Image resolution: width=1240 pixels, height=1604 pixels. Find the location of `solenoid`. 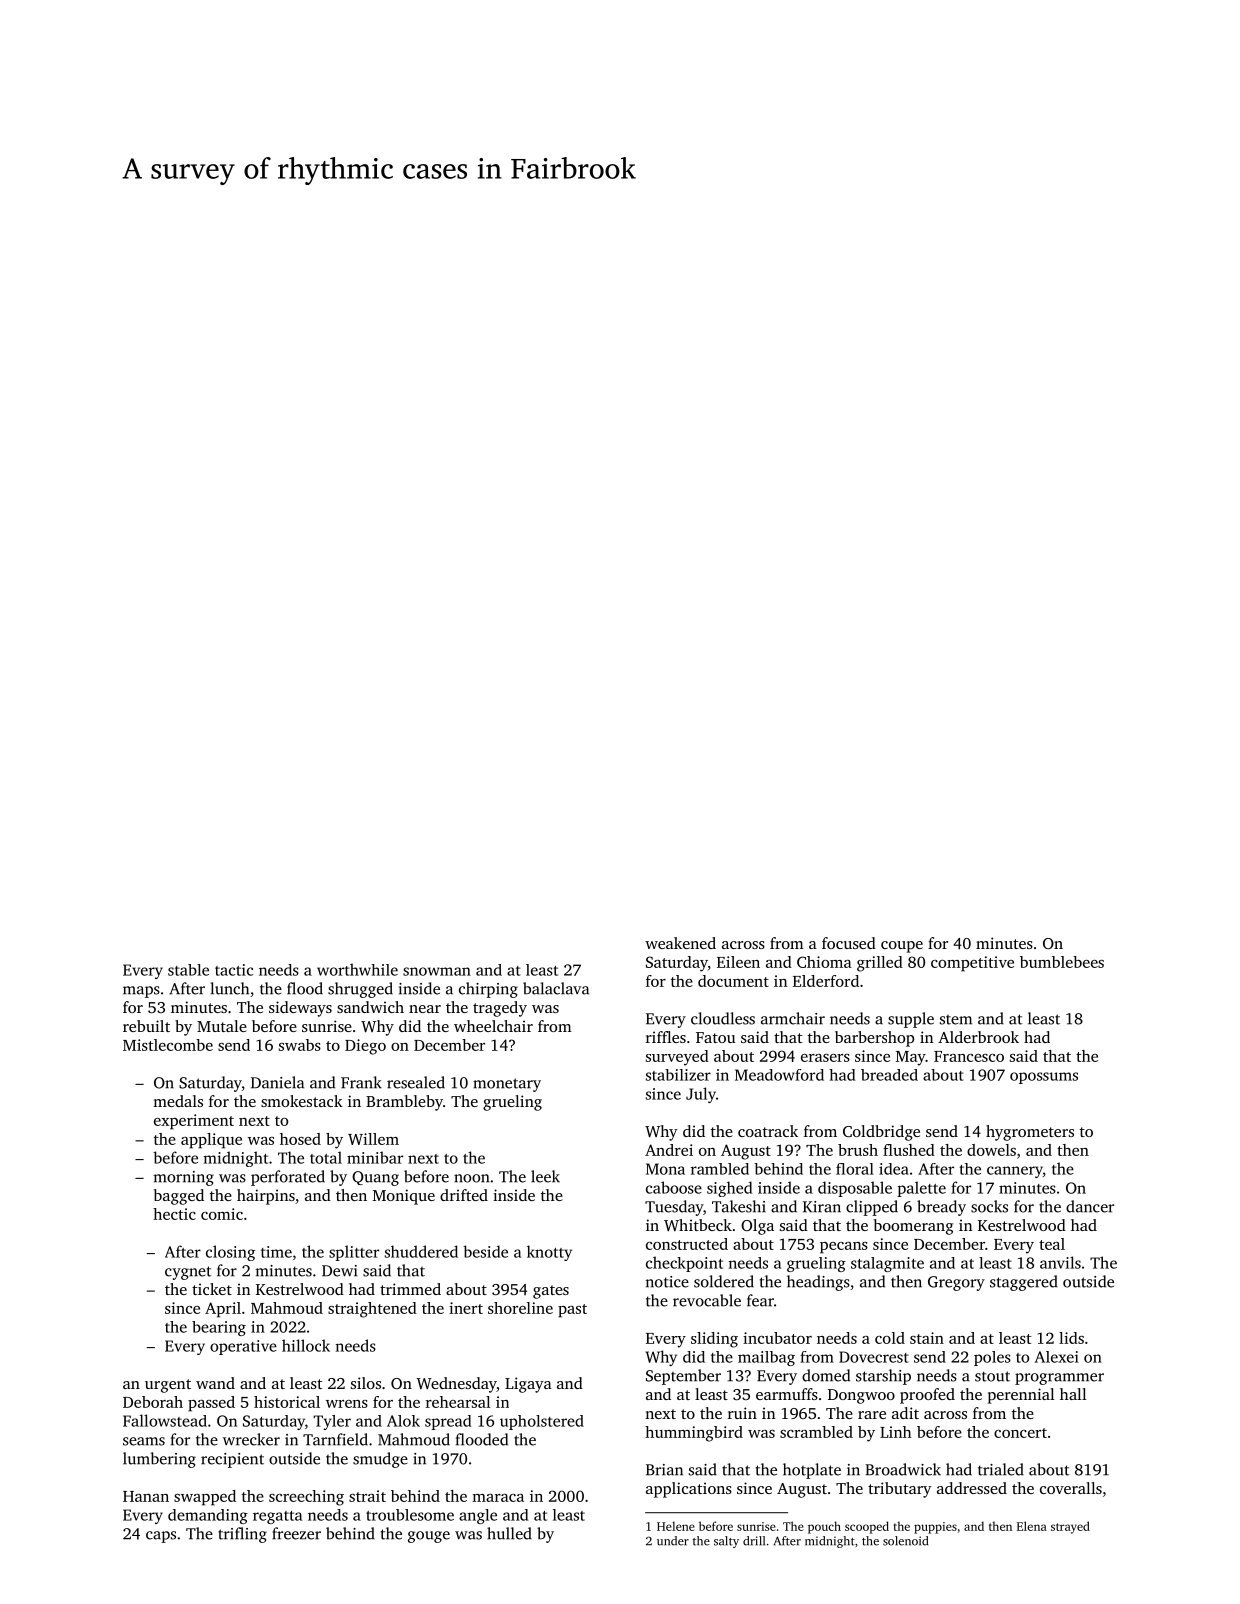

solenoid is located at coordinates (905, 1541).
